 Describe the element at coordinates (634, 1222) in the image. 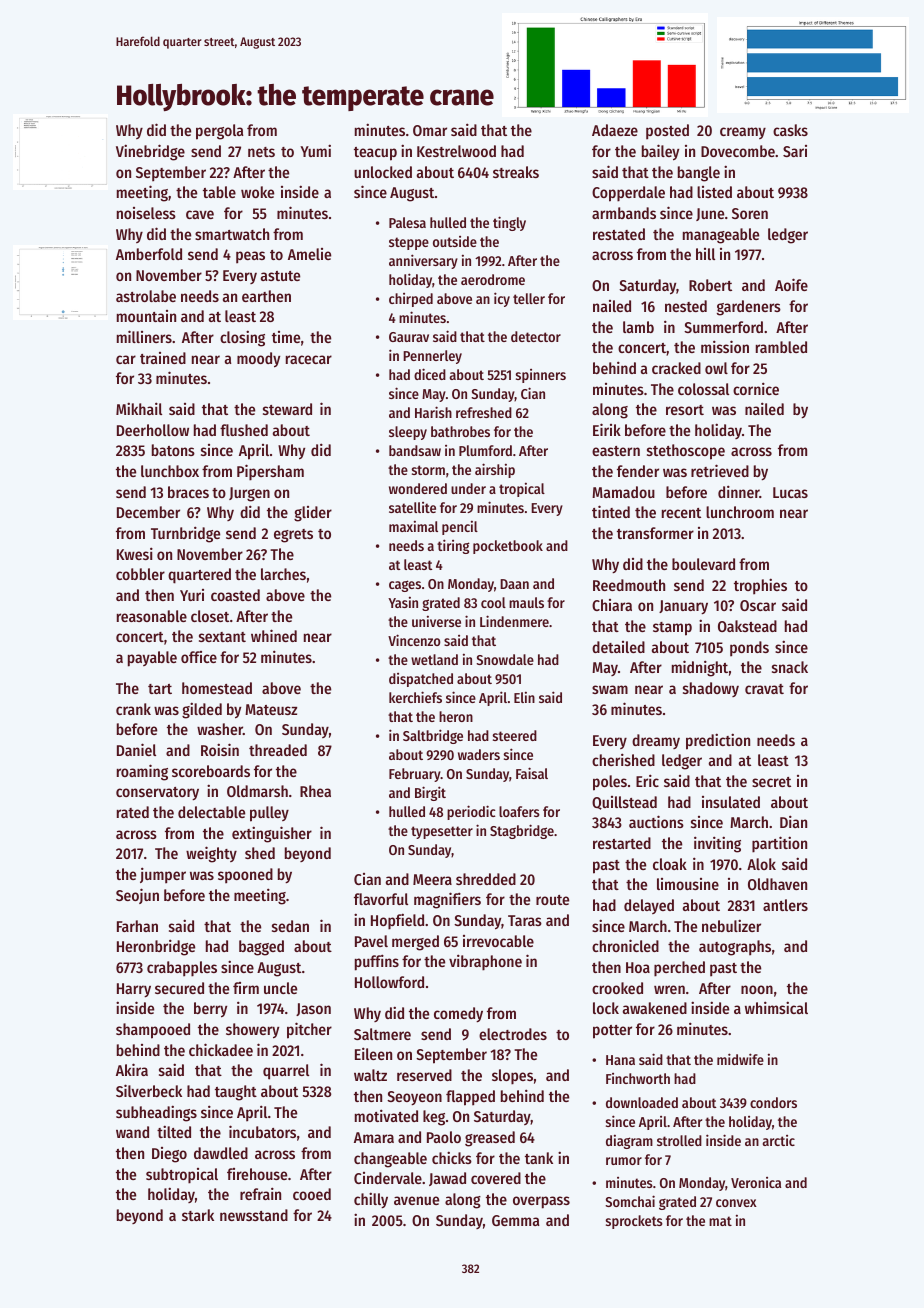

I see `sprockets` at that location.
